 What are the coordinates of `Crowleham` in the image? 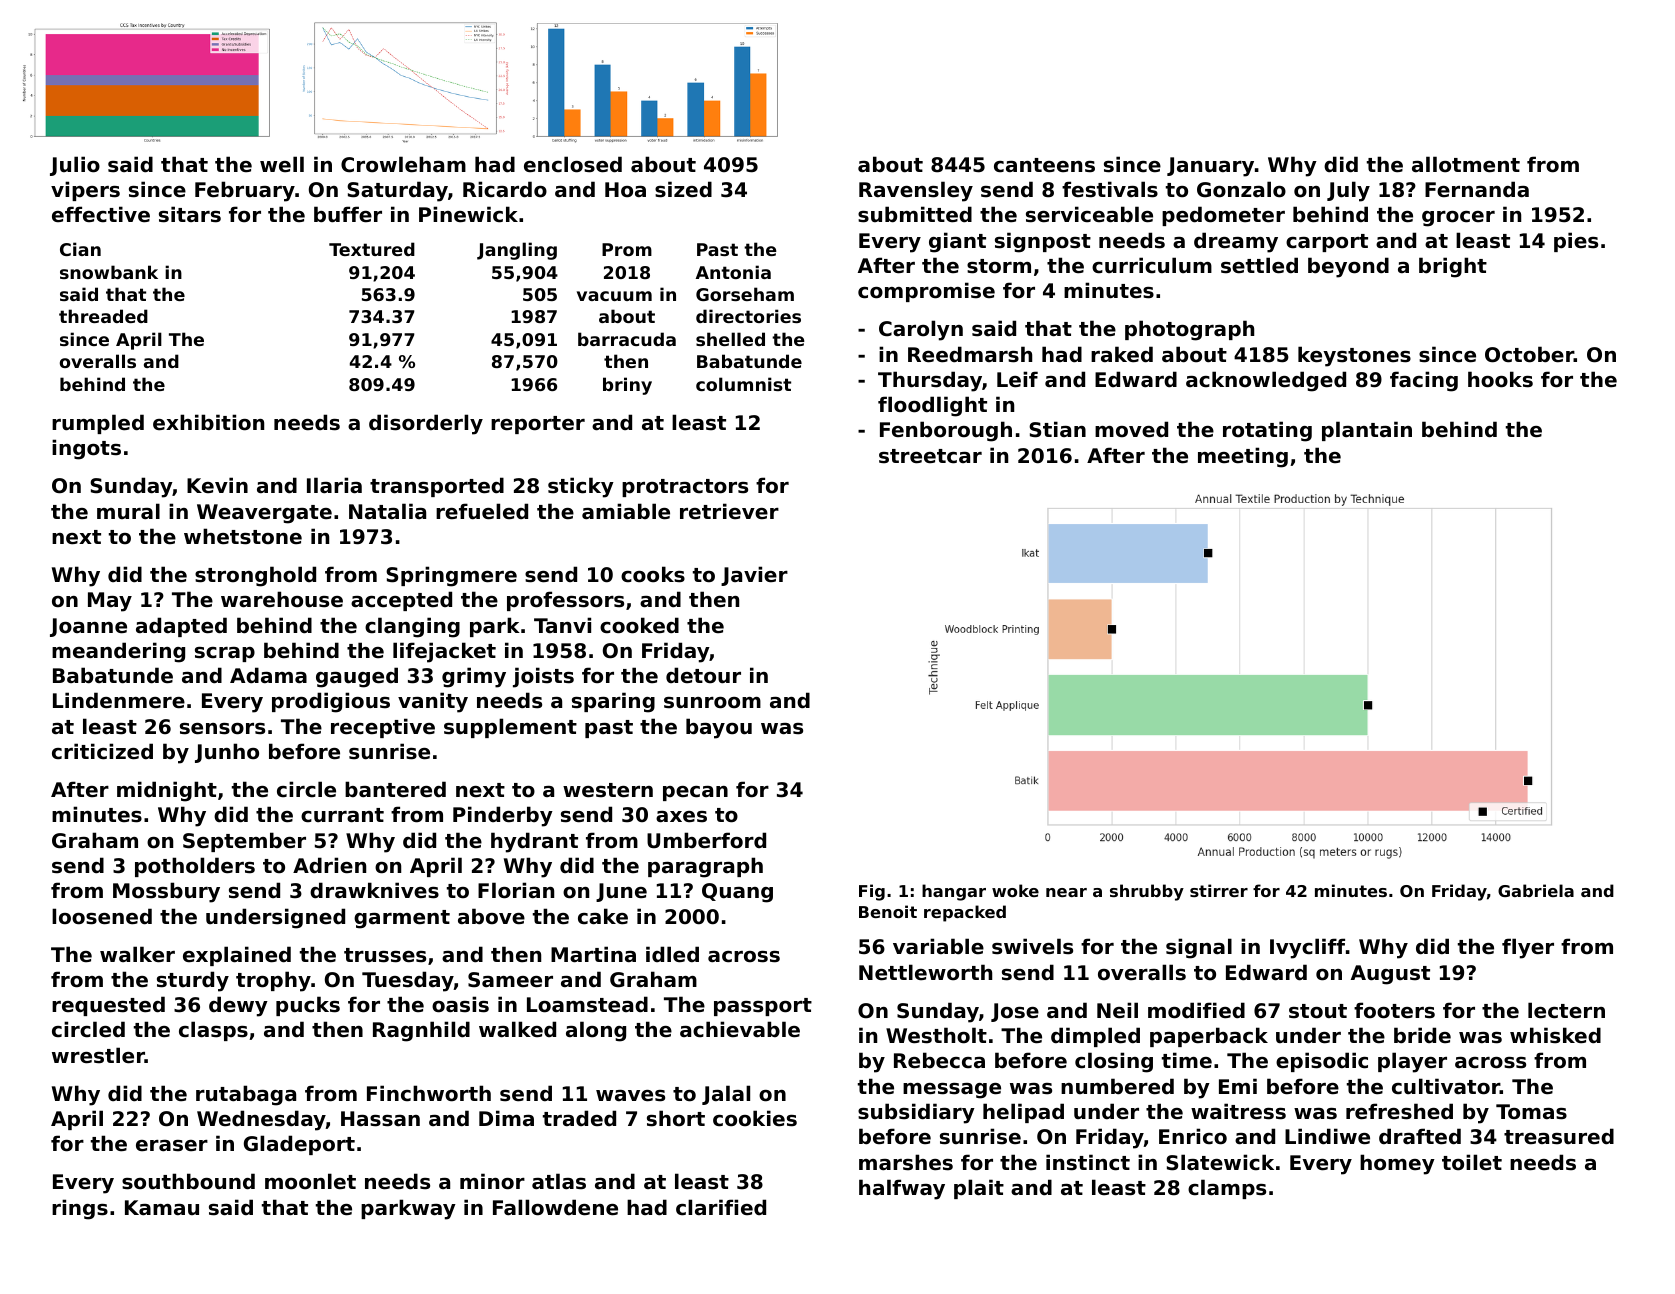 It's located at (403, 164).
